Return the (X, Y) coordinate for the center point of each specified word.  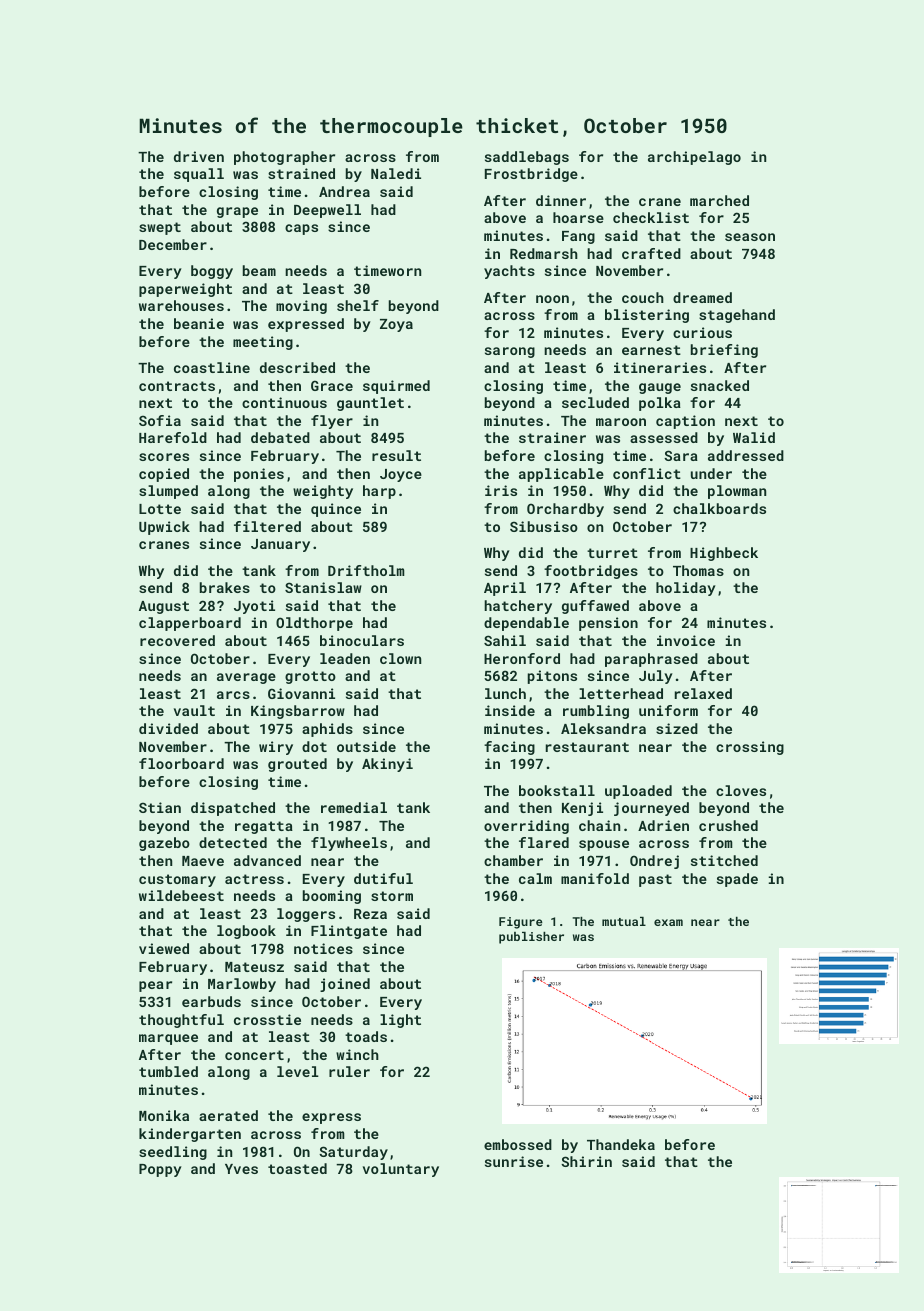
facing (509, 748)
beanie (199, 323)
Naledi (396, 173)
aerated (228, 1115)
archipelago (694, 158)
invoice (686, 640)
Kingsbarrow (298, 712)
